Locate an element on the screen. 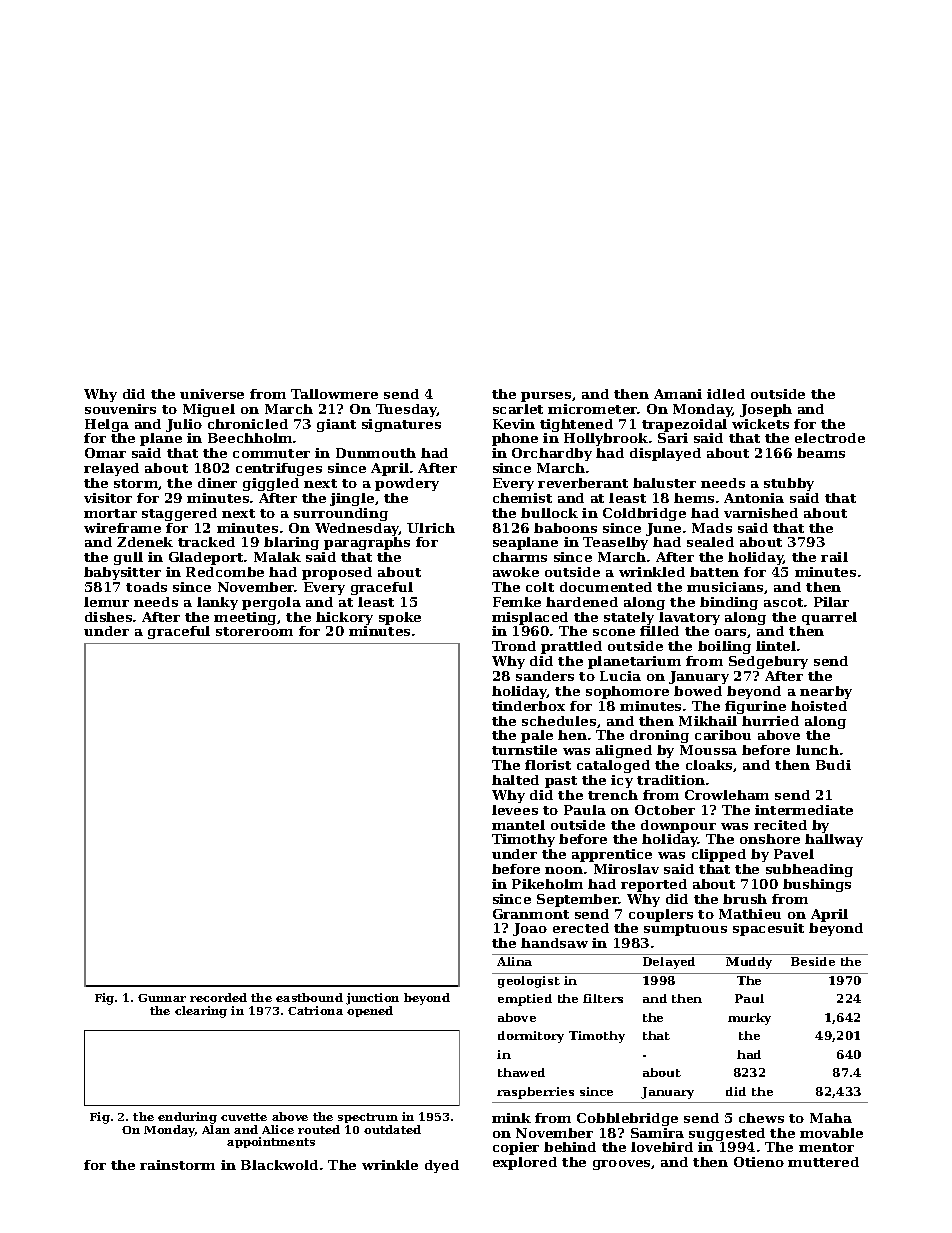  recorded is located at coordinates (218, 997).
